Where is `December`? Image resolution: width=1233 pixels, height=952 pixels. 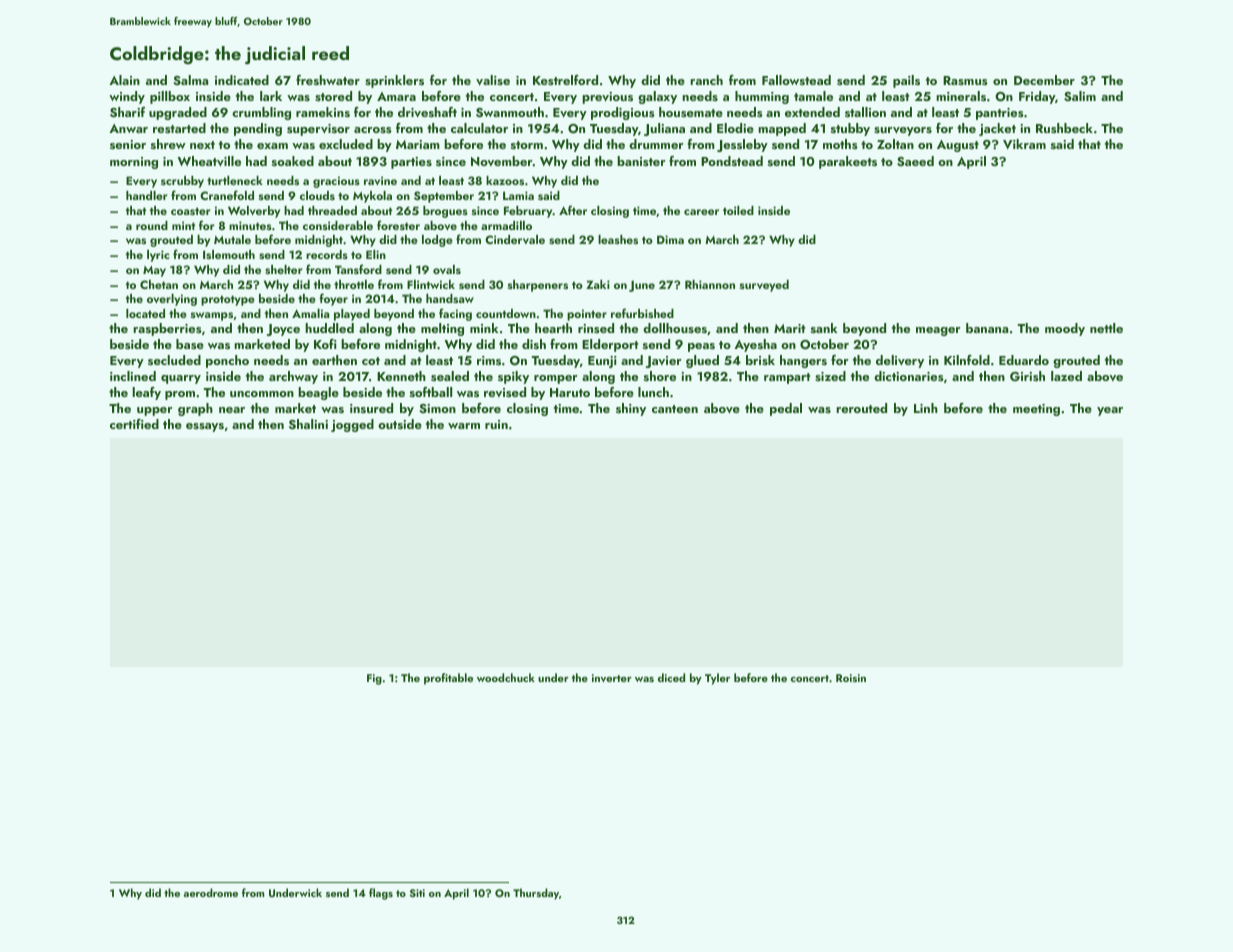 December is located at coordinates (1044, 80).
